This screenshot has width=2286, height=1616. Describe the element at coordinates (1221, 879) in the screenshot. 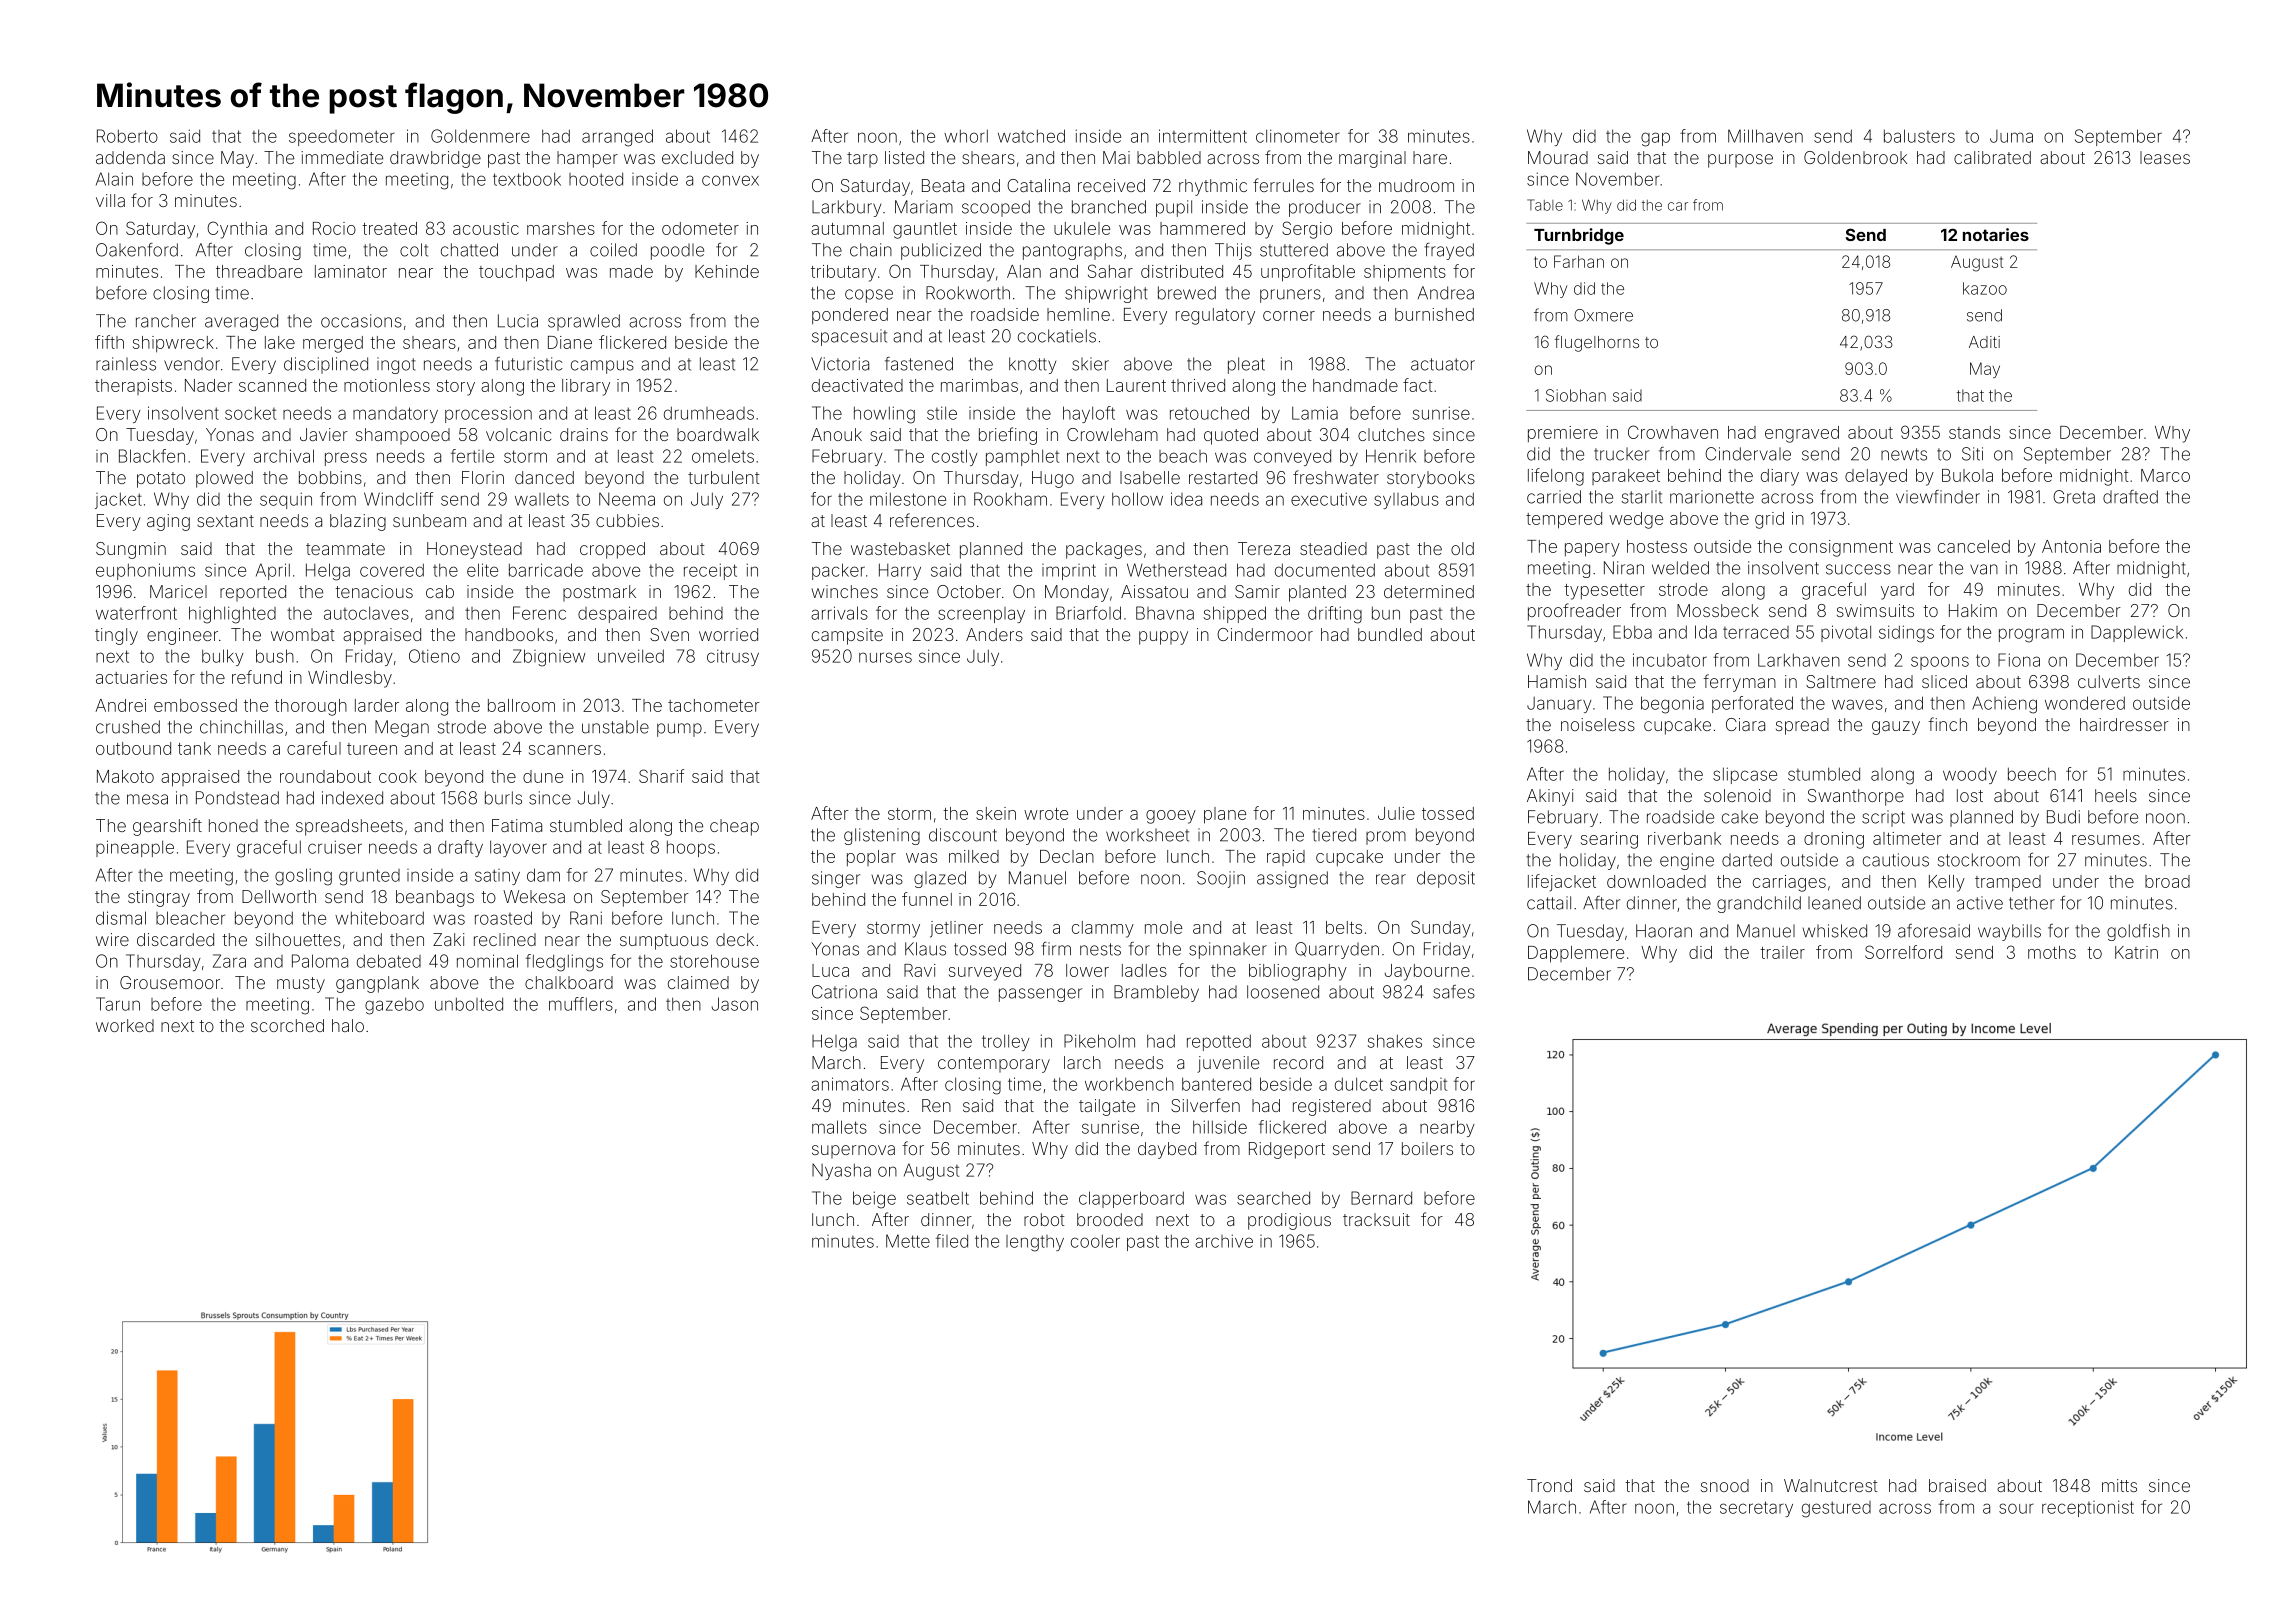

I see `Soojin` at that location.
